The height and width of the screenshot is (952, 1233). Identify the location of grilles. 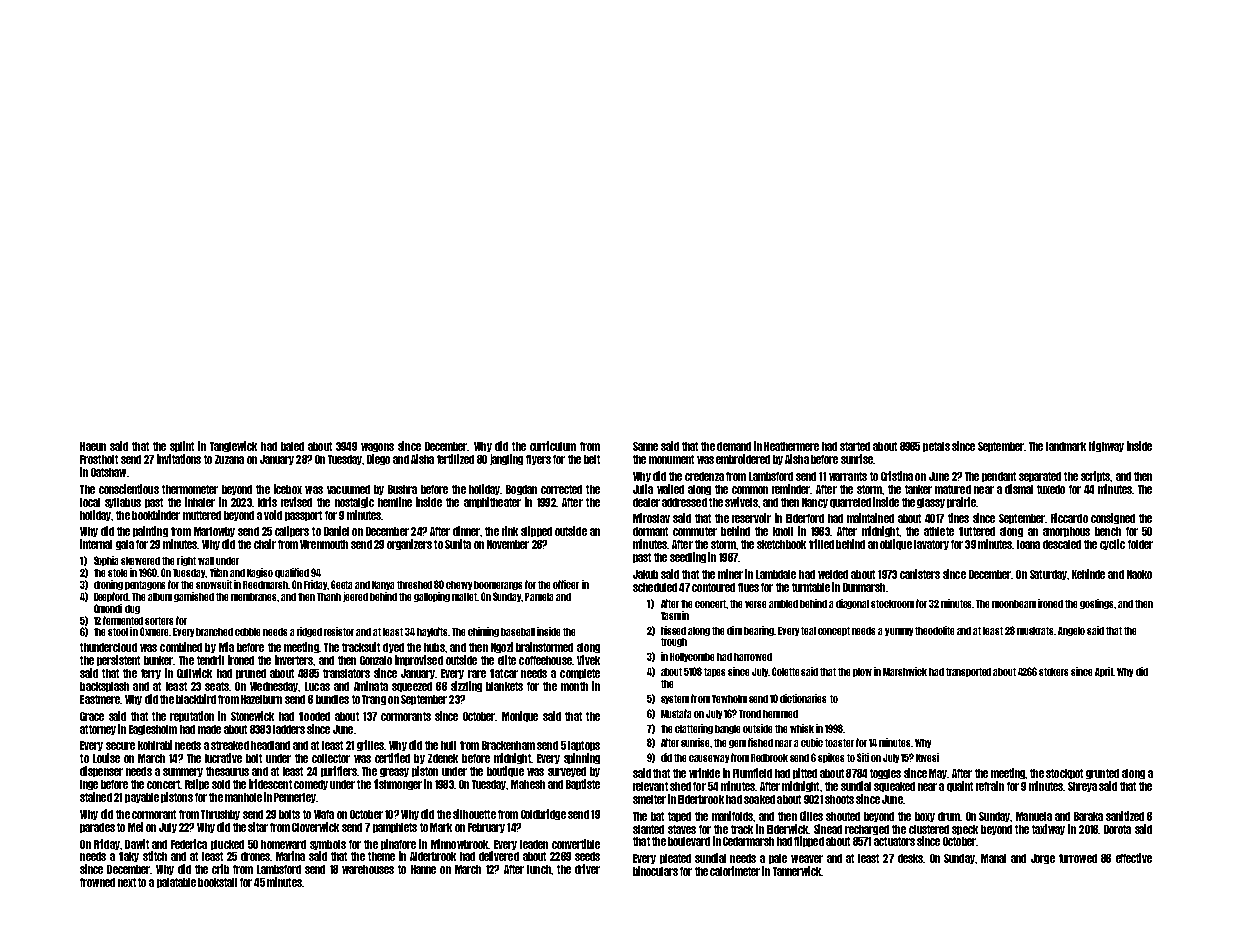
(370, 745).
